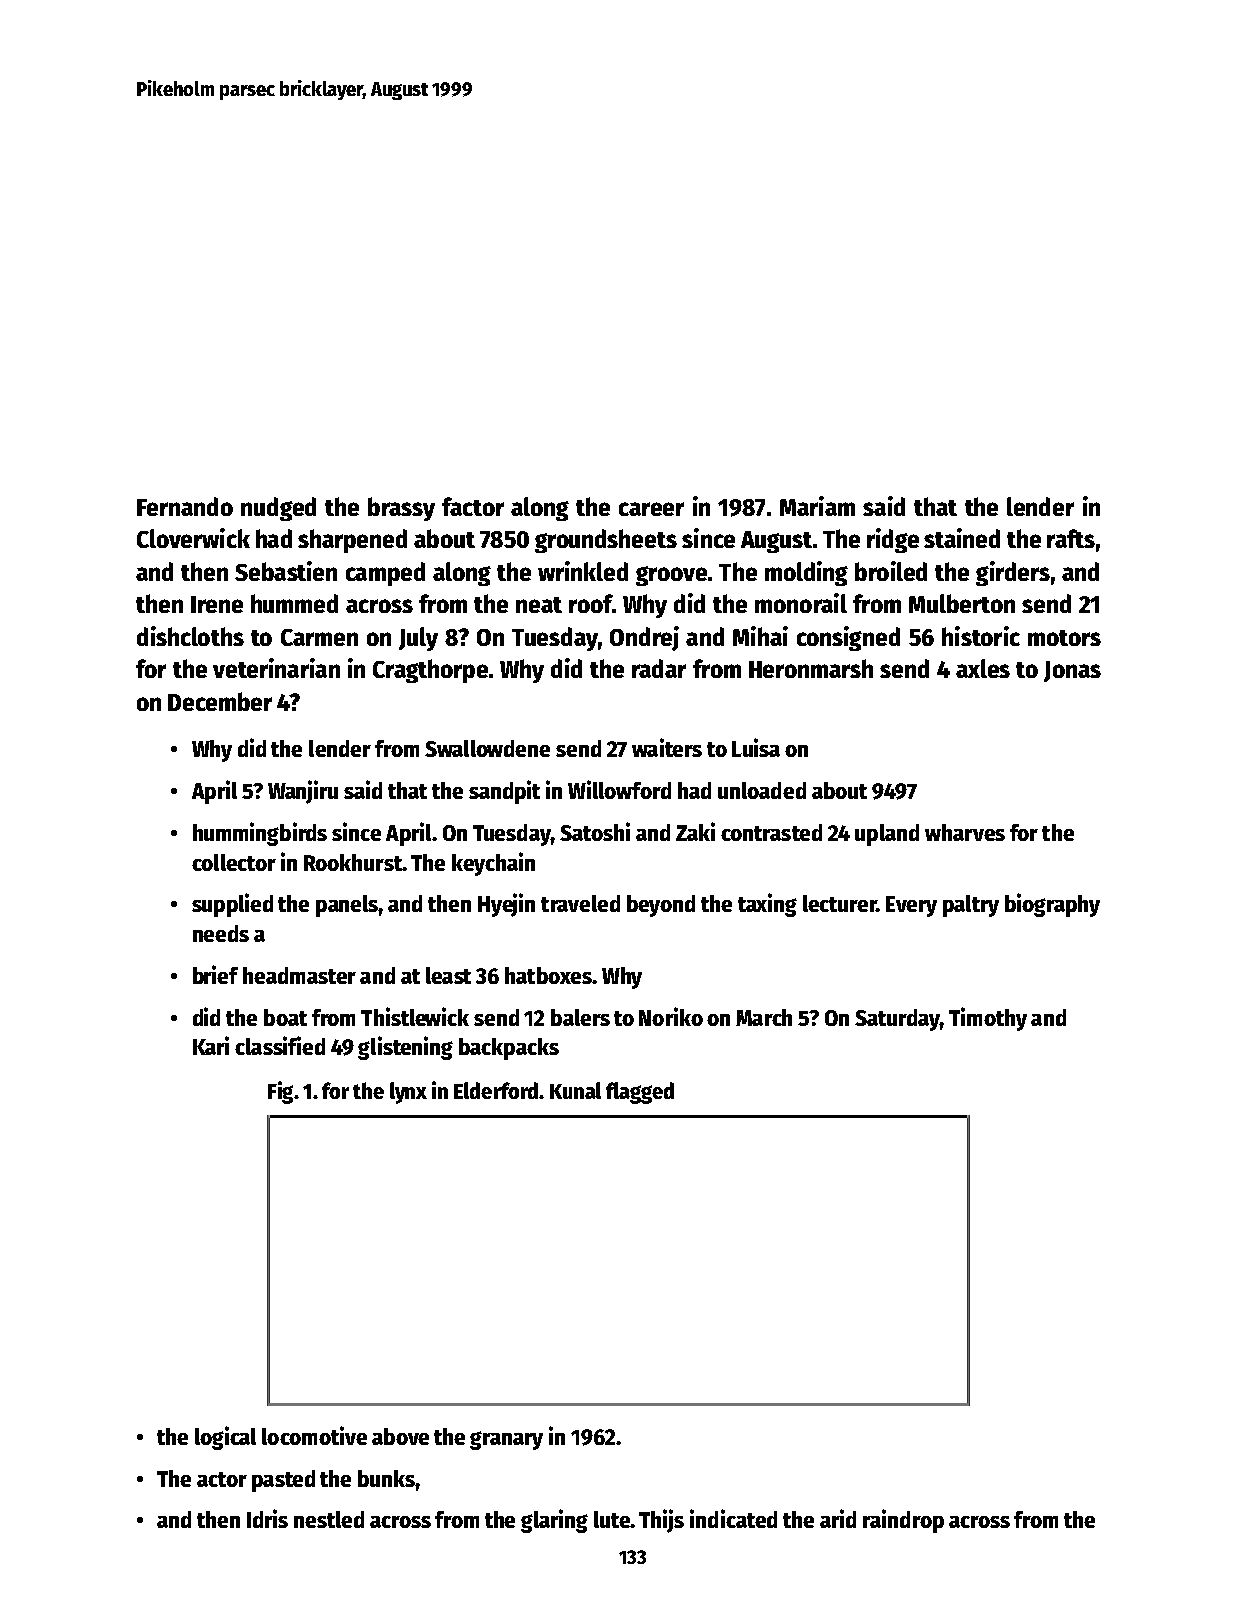  What do you see at coordinates (817, 506) in the page?
I see `Mariam` at bounding box center [817, 506].
